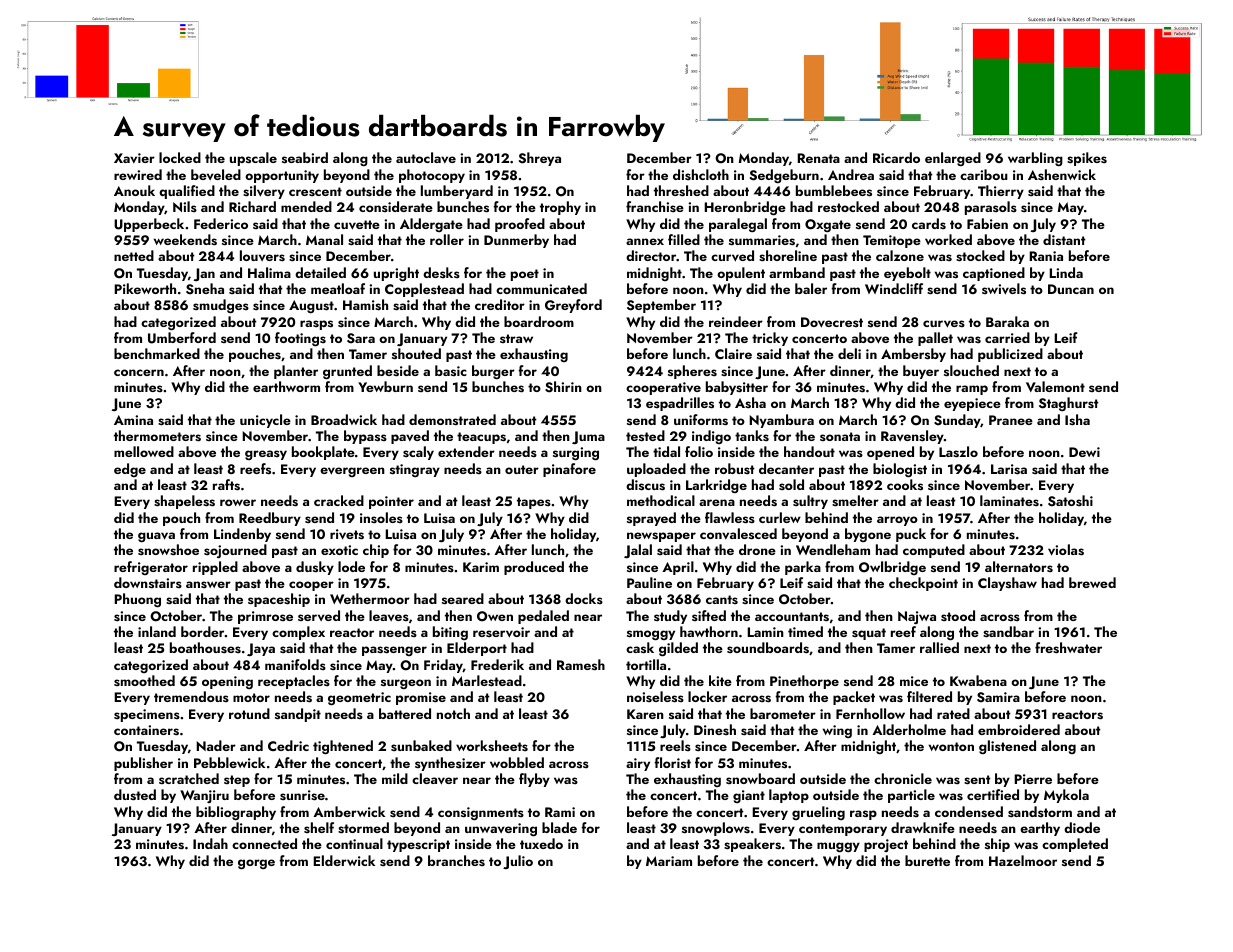 The image size is (1233, 952). I want to click on cooks, so click(905, 484).
